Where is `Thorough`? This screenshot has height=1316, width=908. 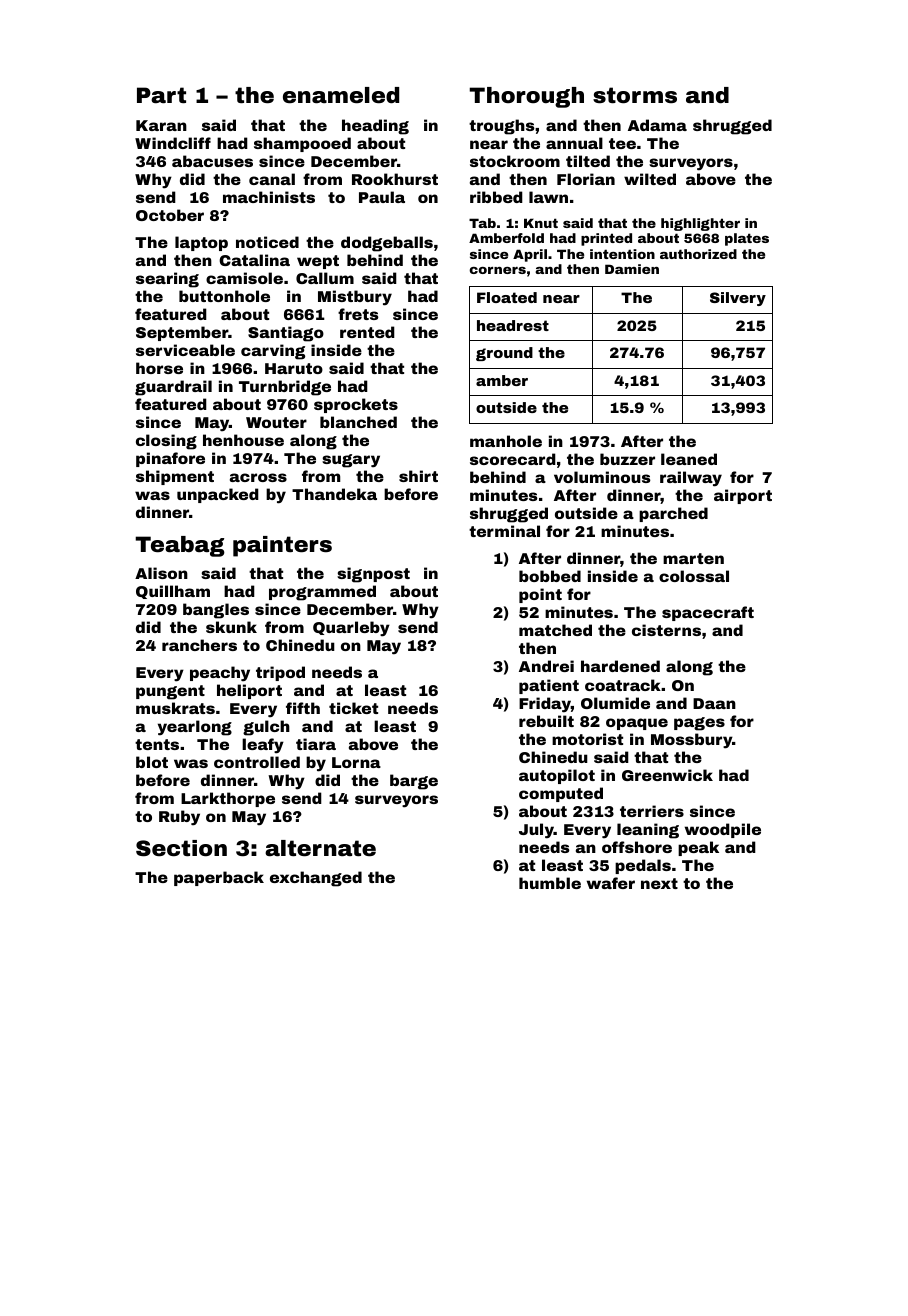
Thorough is located at coordinates (526, 97).
